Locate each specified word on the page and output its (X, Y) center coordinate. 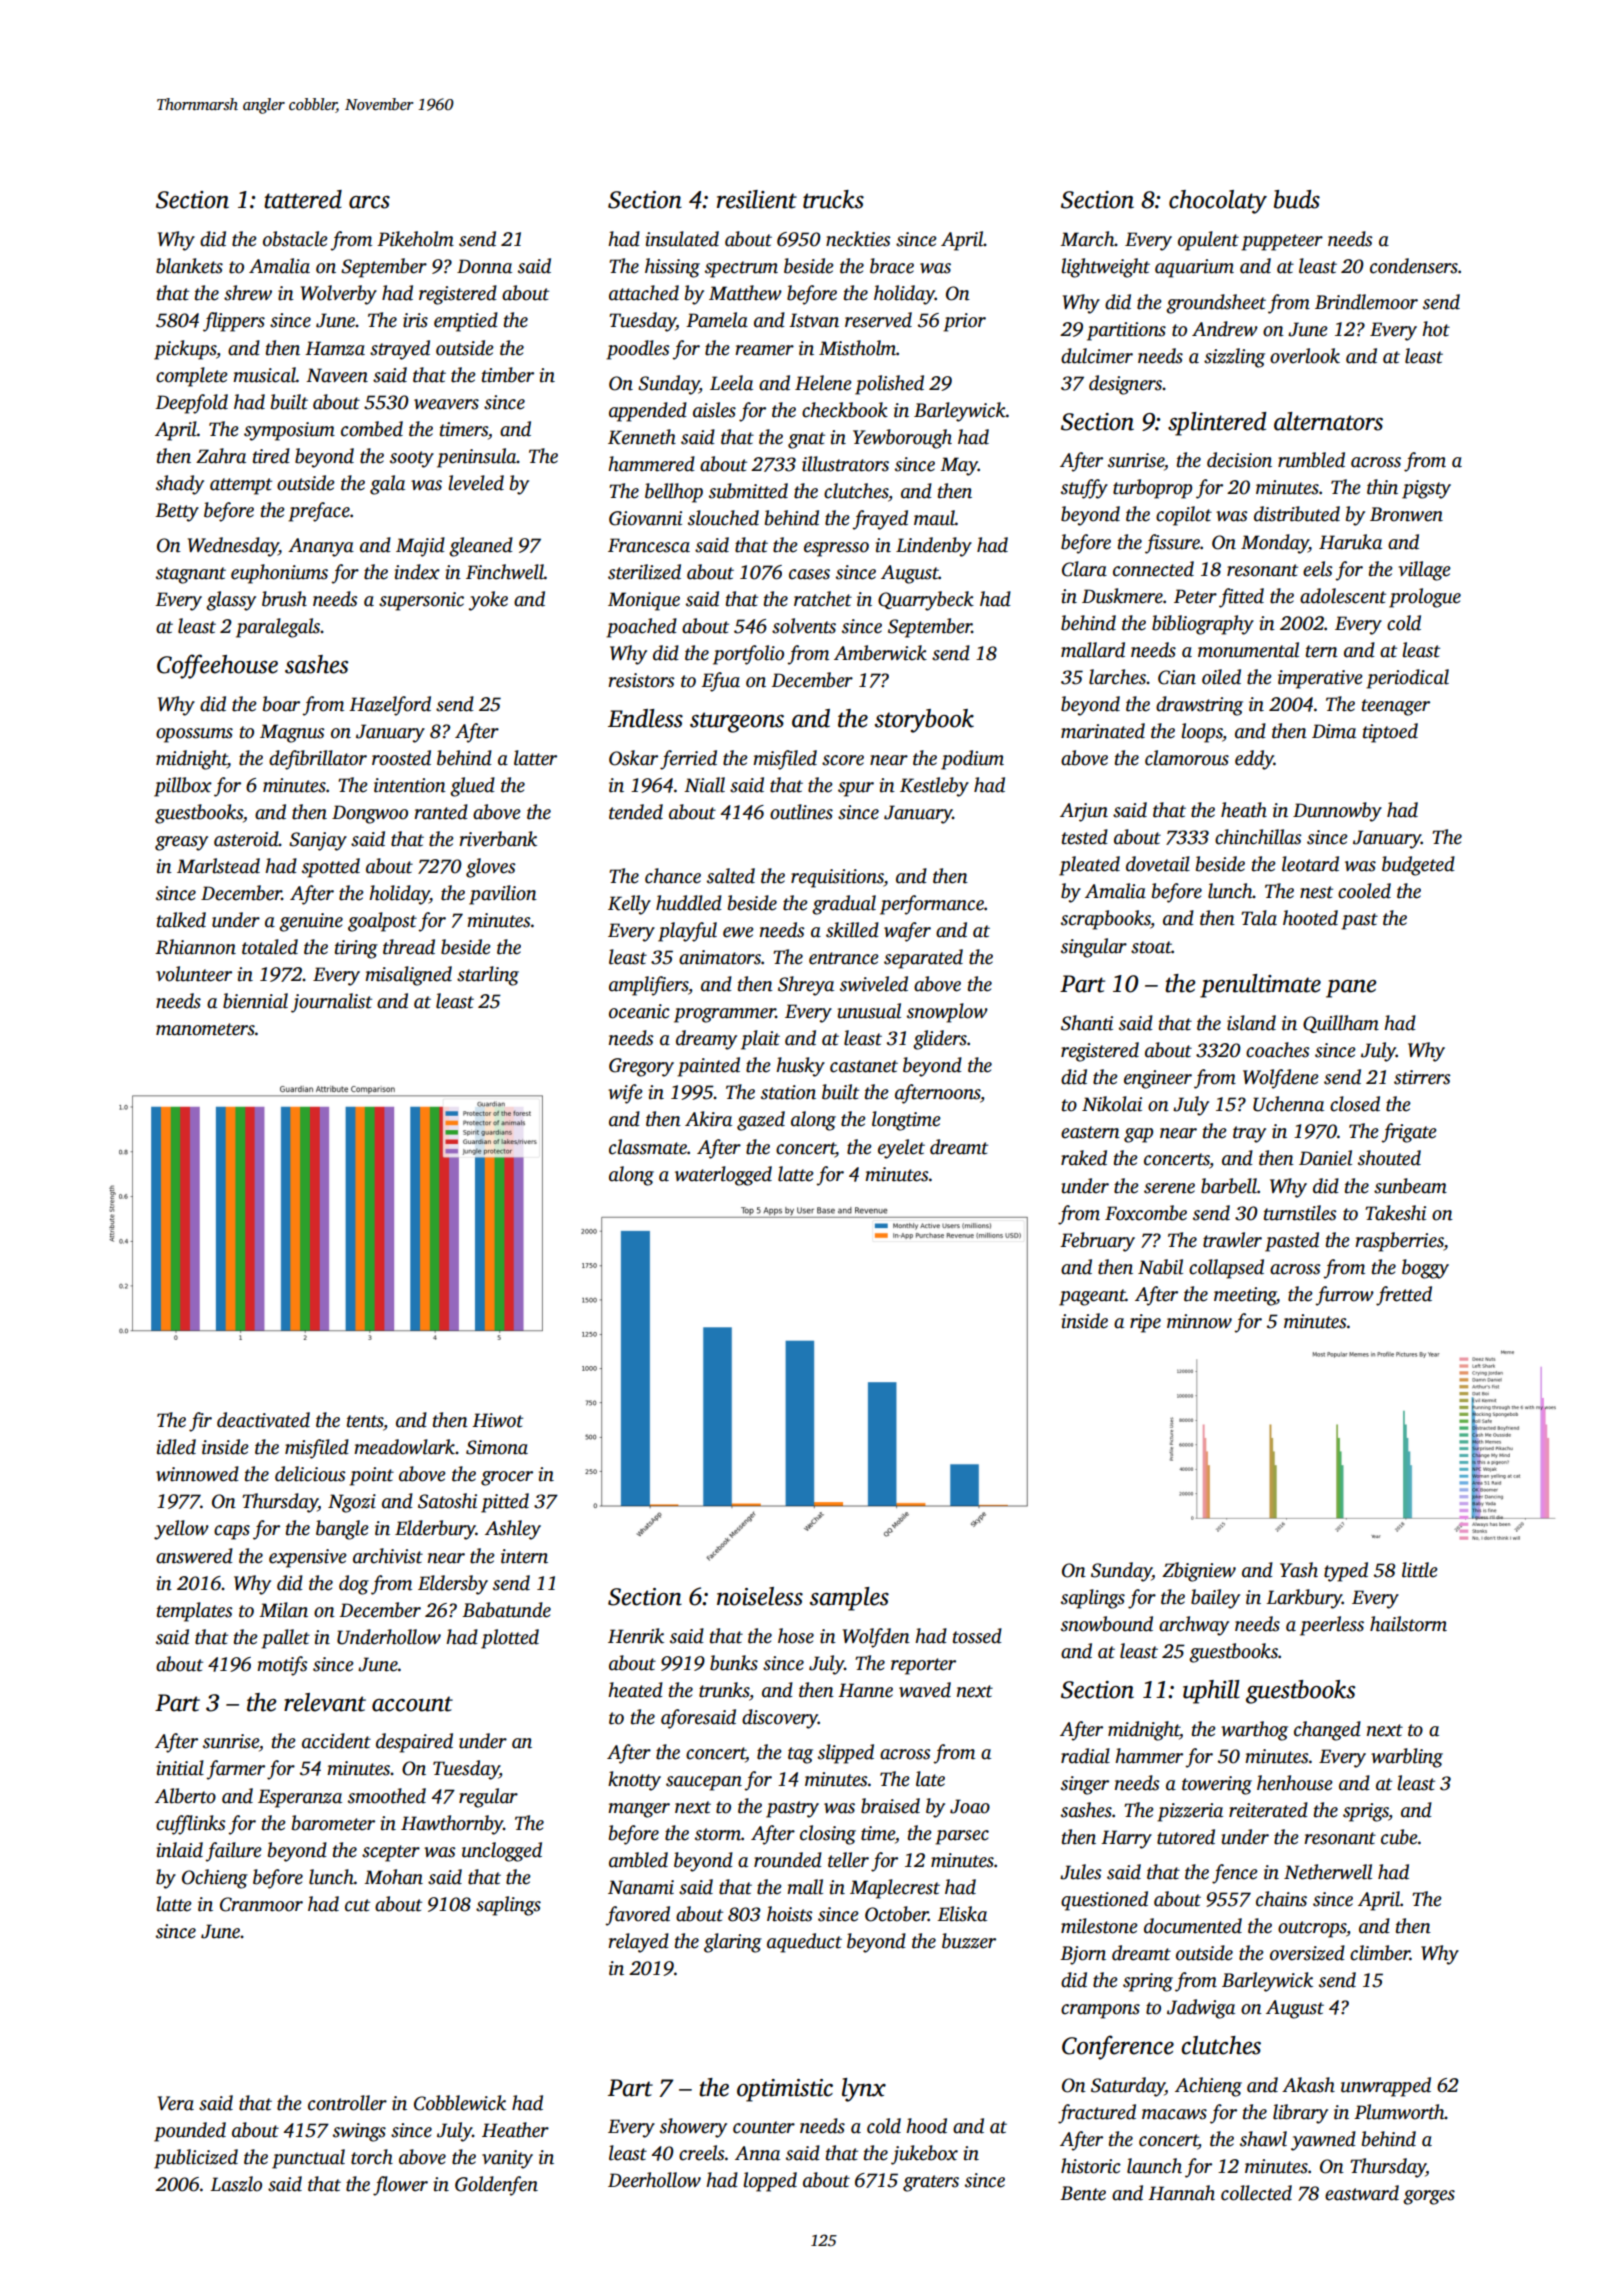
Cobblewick (460, 2103)
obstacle (295, 239)
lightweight (1105, 268)
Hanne (865, 1690)
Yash (1299, 1570)
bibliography (1203, 625)
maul (934, 518)
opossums (194, 735)
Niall (704, 785)
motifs (282, 1666)
